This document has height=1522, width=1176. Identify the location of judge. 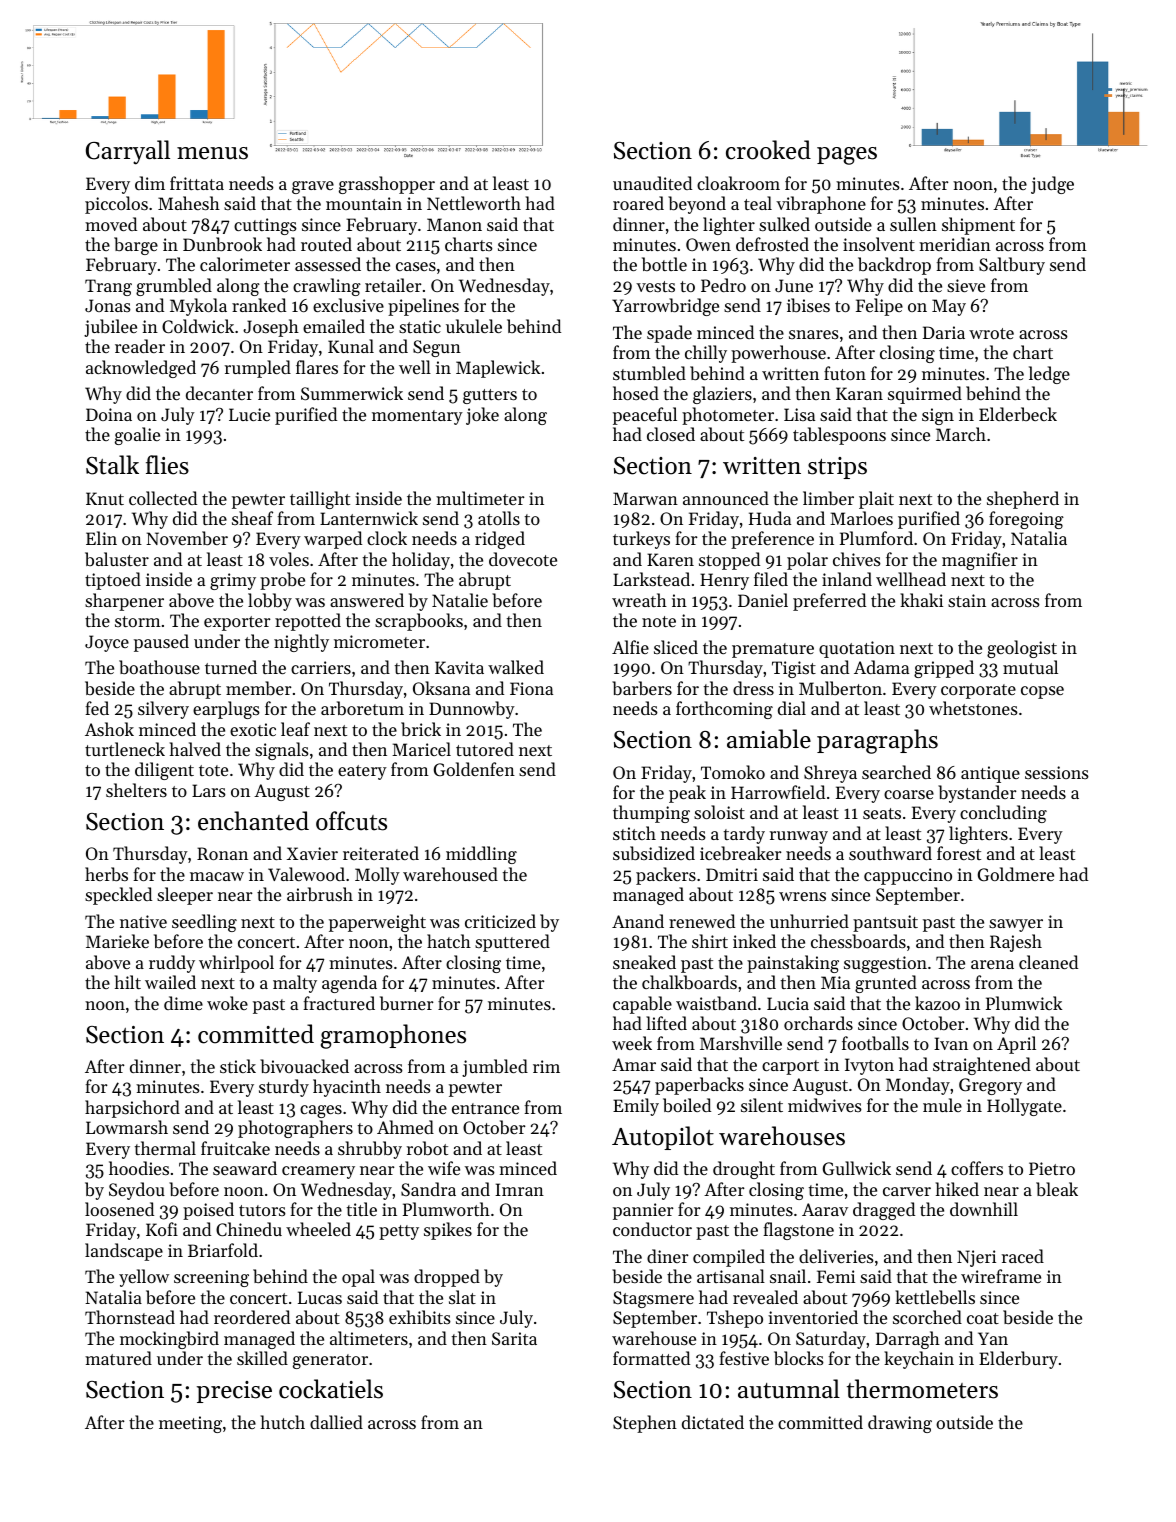
(1052, 185).
